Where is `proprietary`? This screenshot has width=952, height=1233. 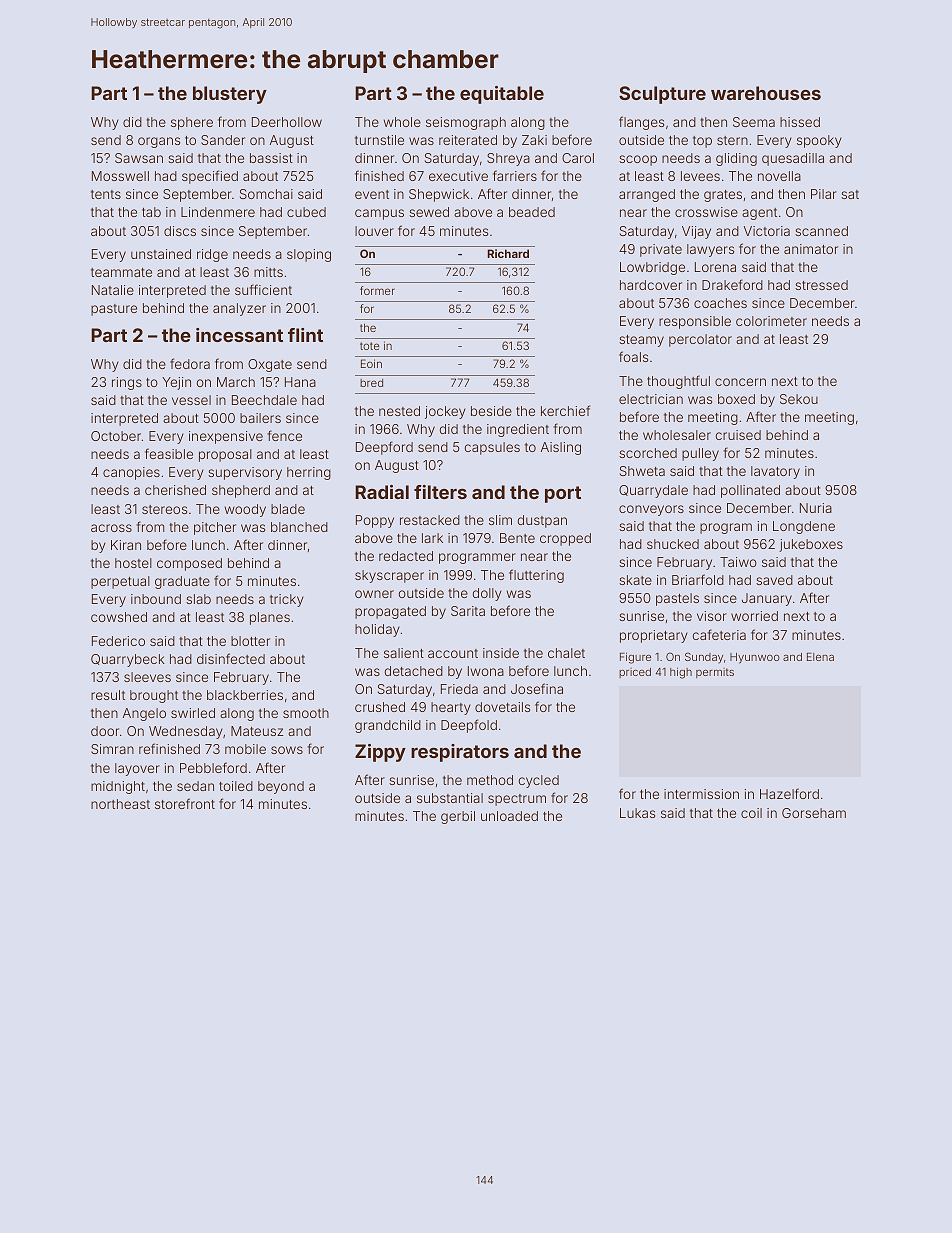 proprietary is located at coordinates (654, 636).
